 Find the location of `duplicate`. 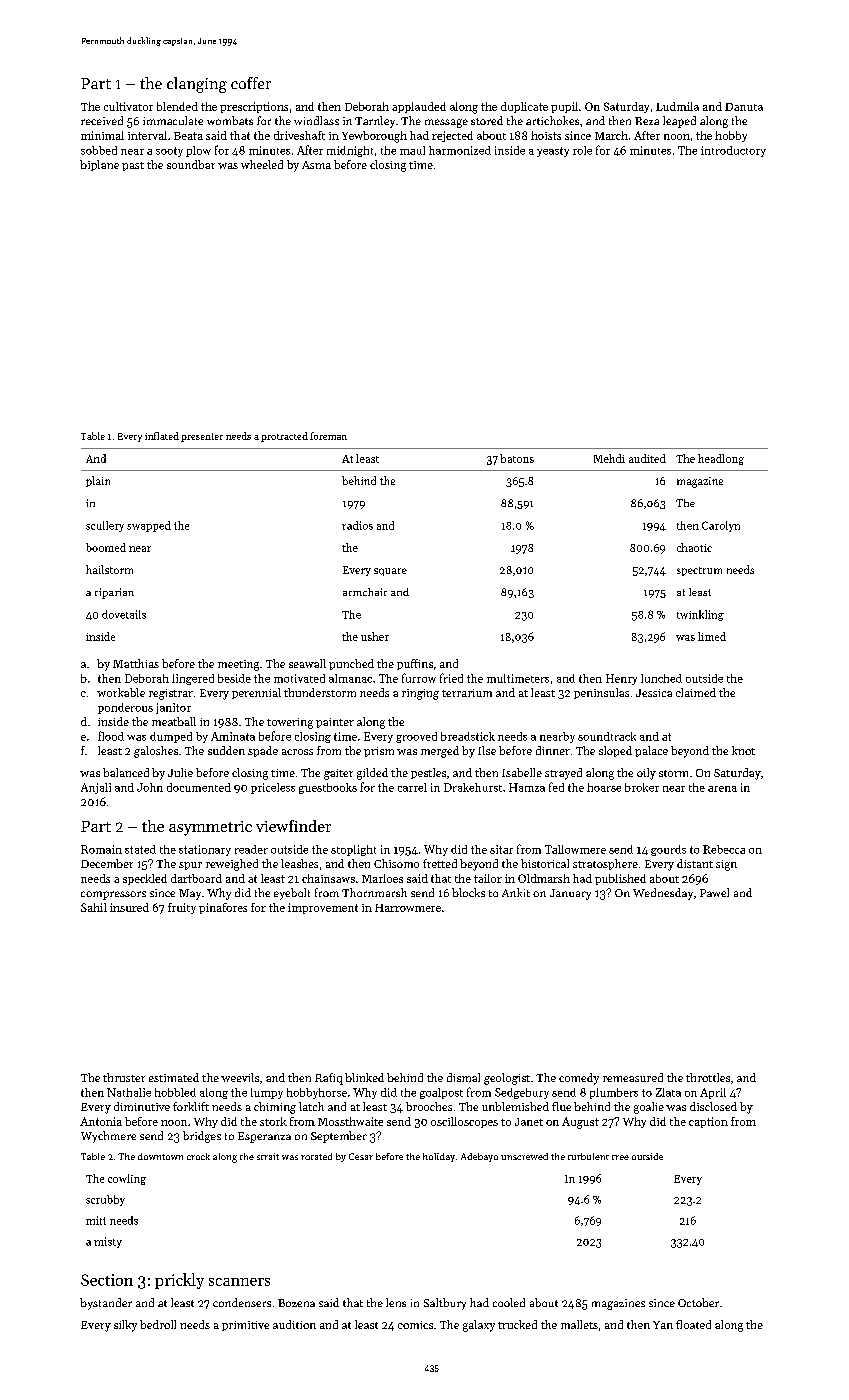

duplicate is located at coordinates (524, 107).
